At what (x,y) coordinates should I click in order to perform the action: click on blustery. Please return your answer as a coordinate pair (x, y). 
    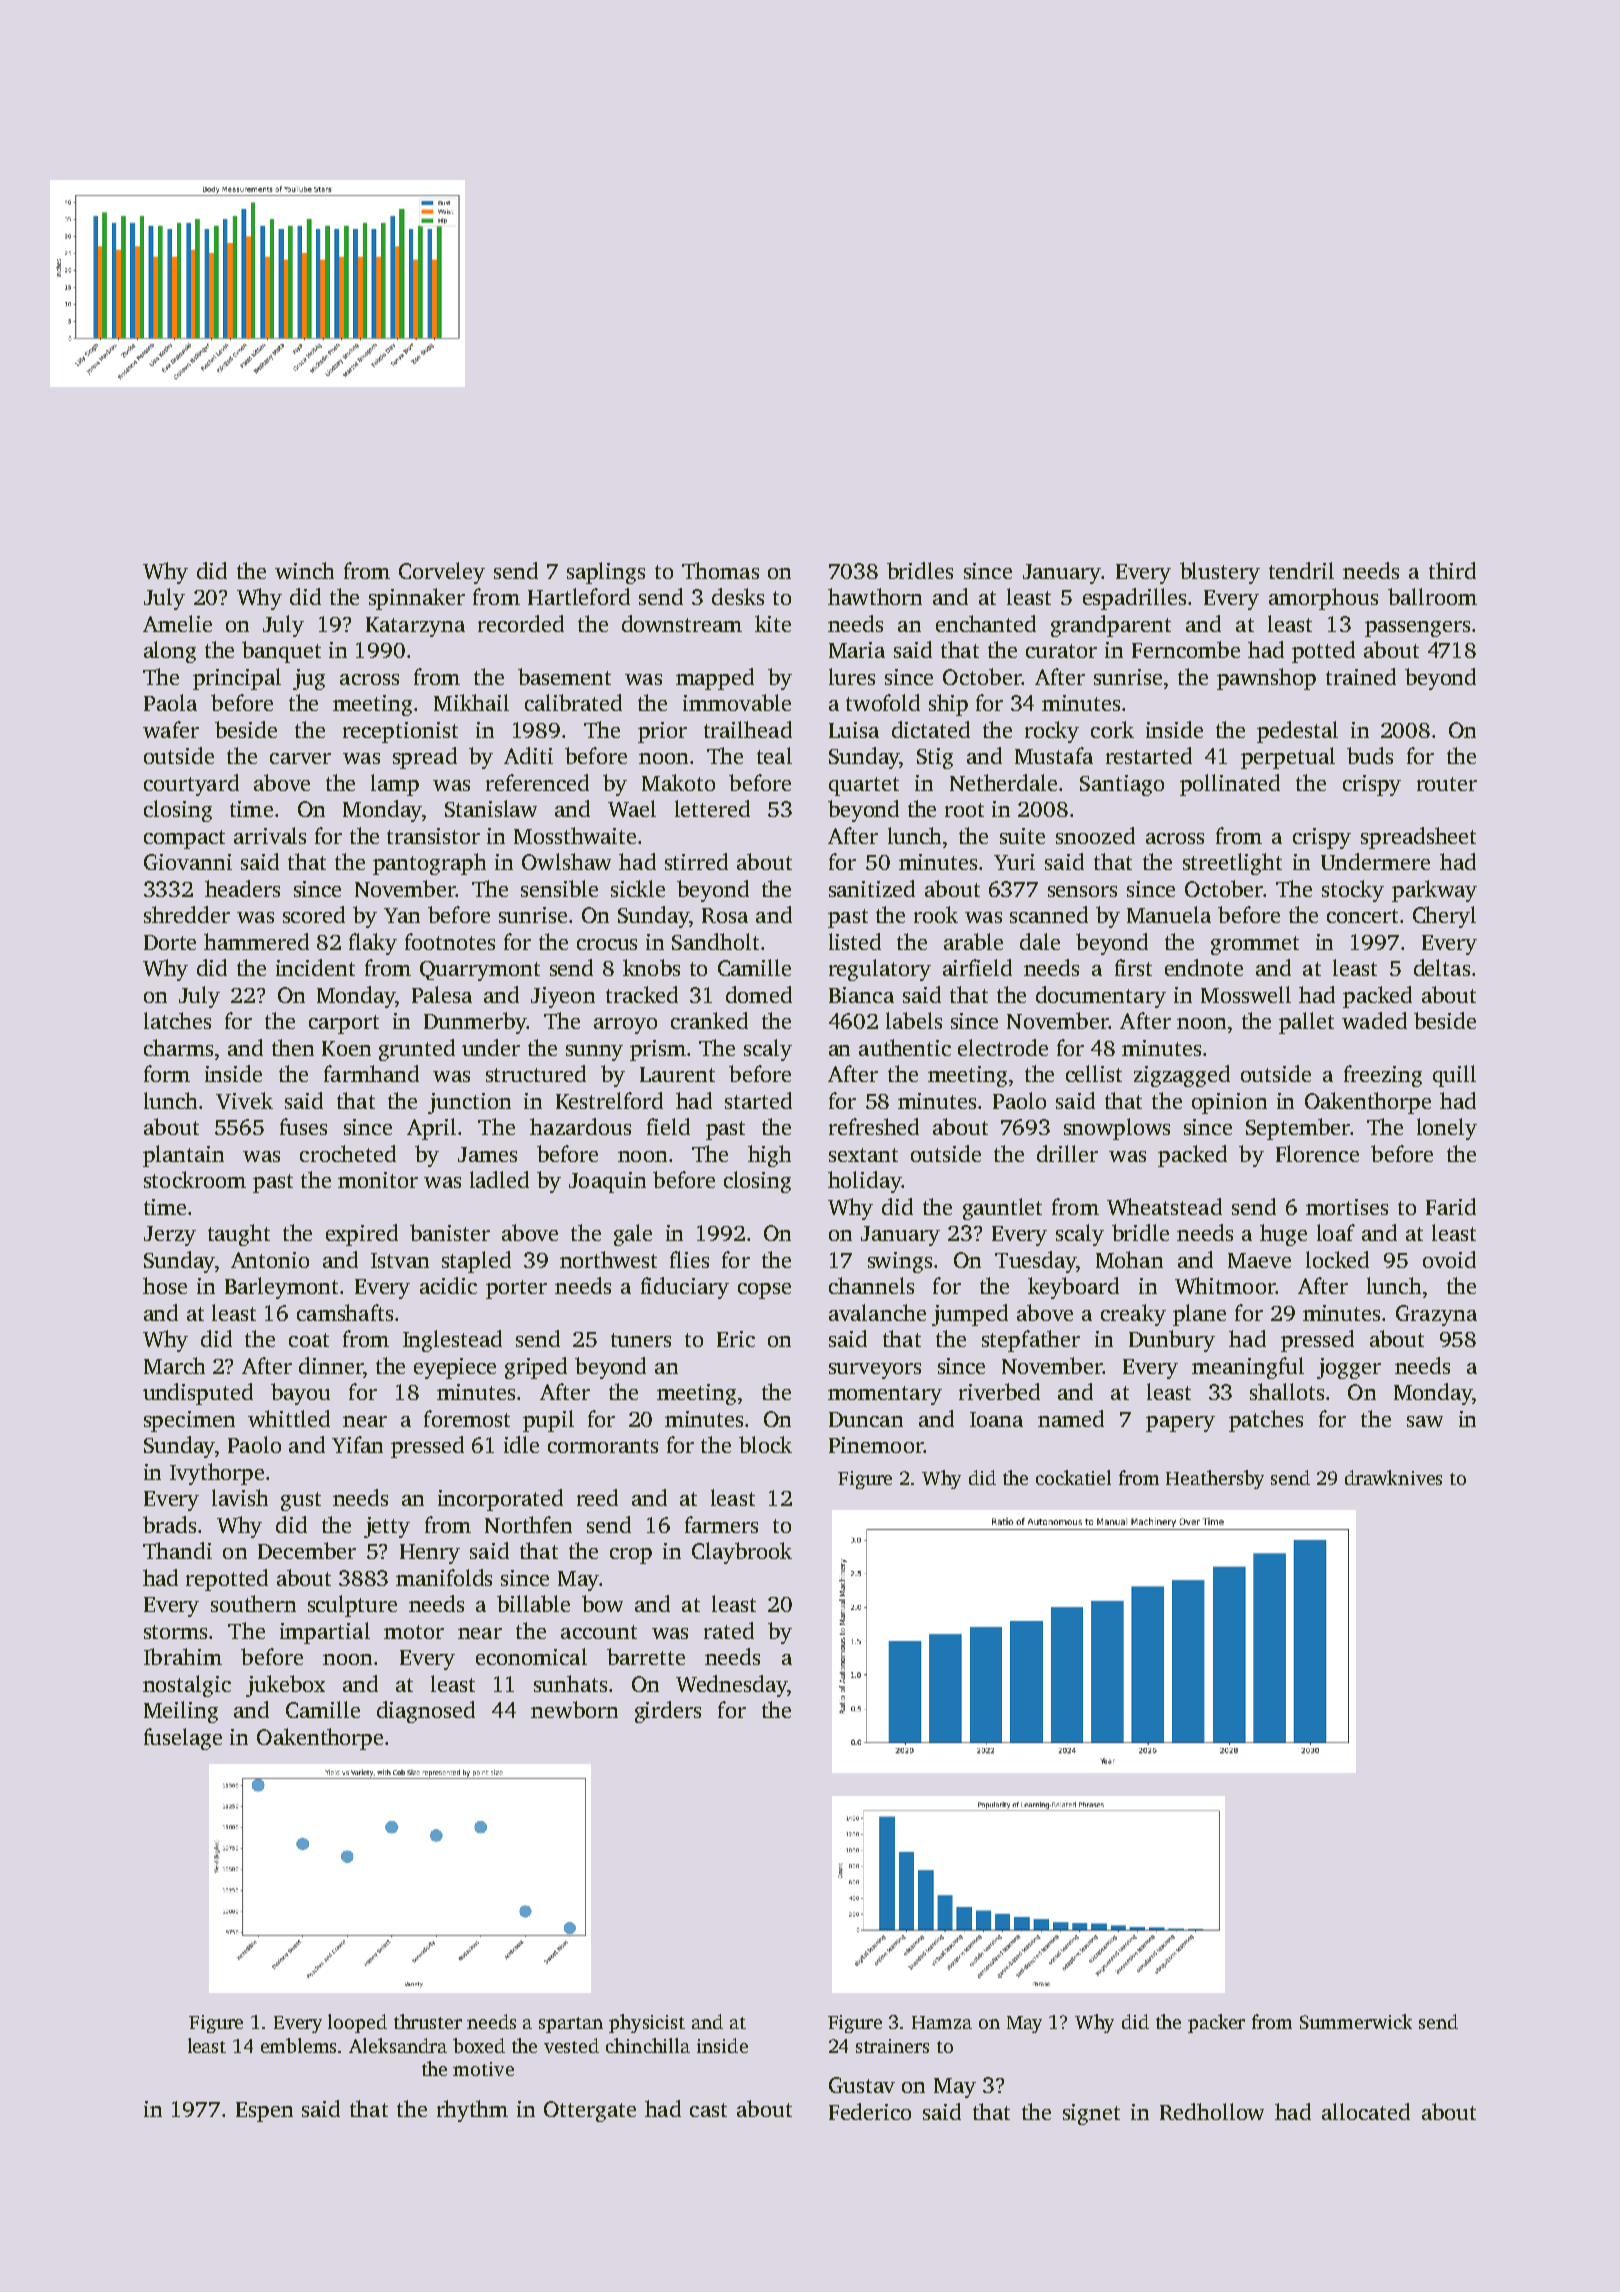
    Looking at the image, I should click on (1220, 573).
